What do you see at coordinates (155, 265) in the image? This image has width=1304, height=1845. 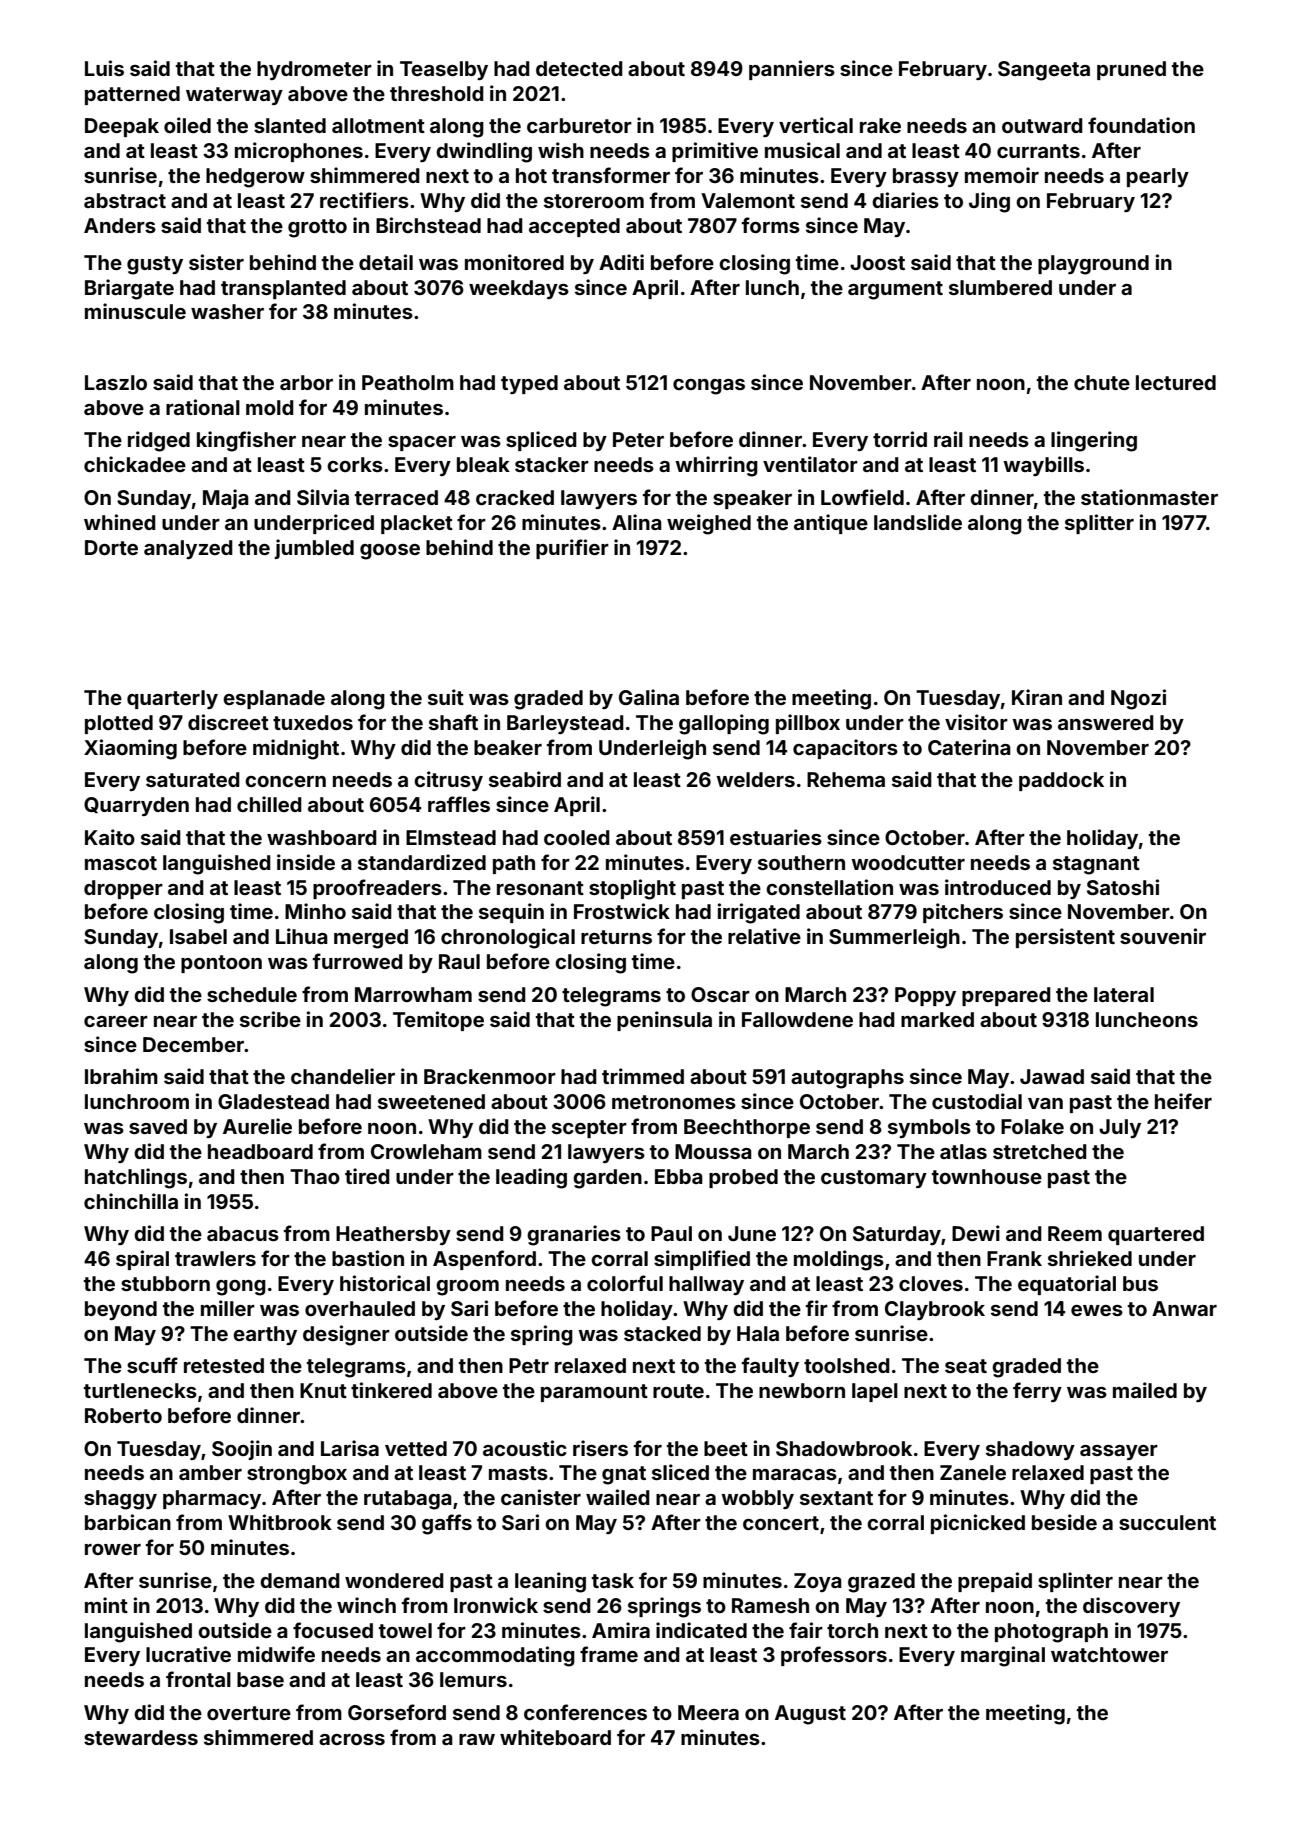 I see `gusty` at bounding box center [155, 265].
